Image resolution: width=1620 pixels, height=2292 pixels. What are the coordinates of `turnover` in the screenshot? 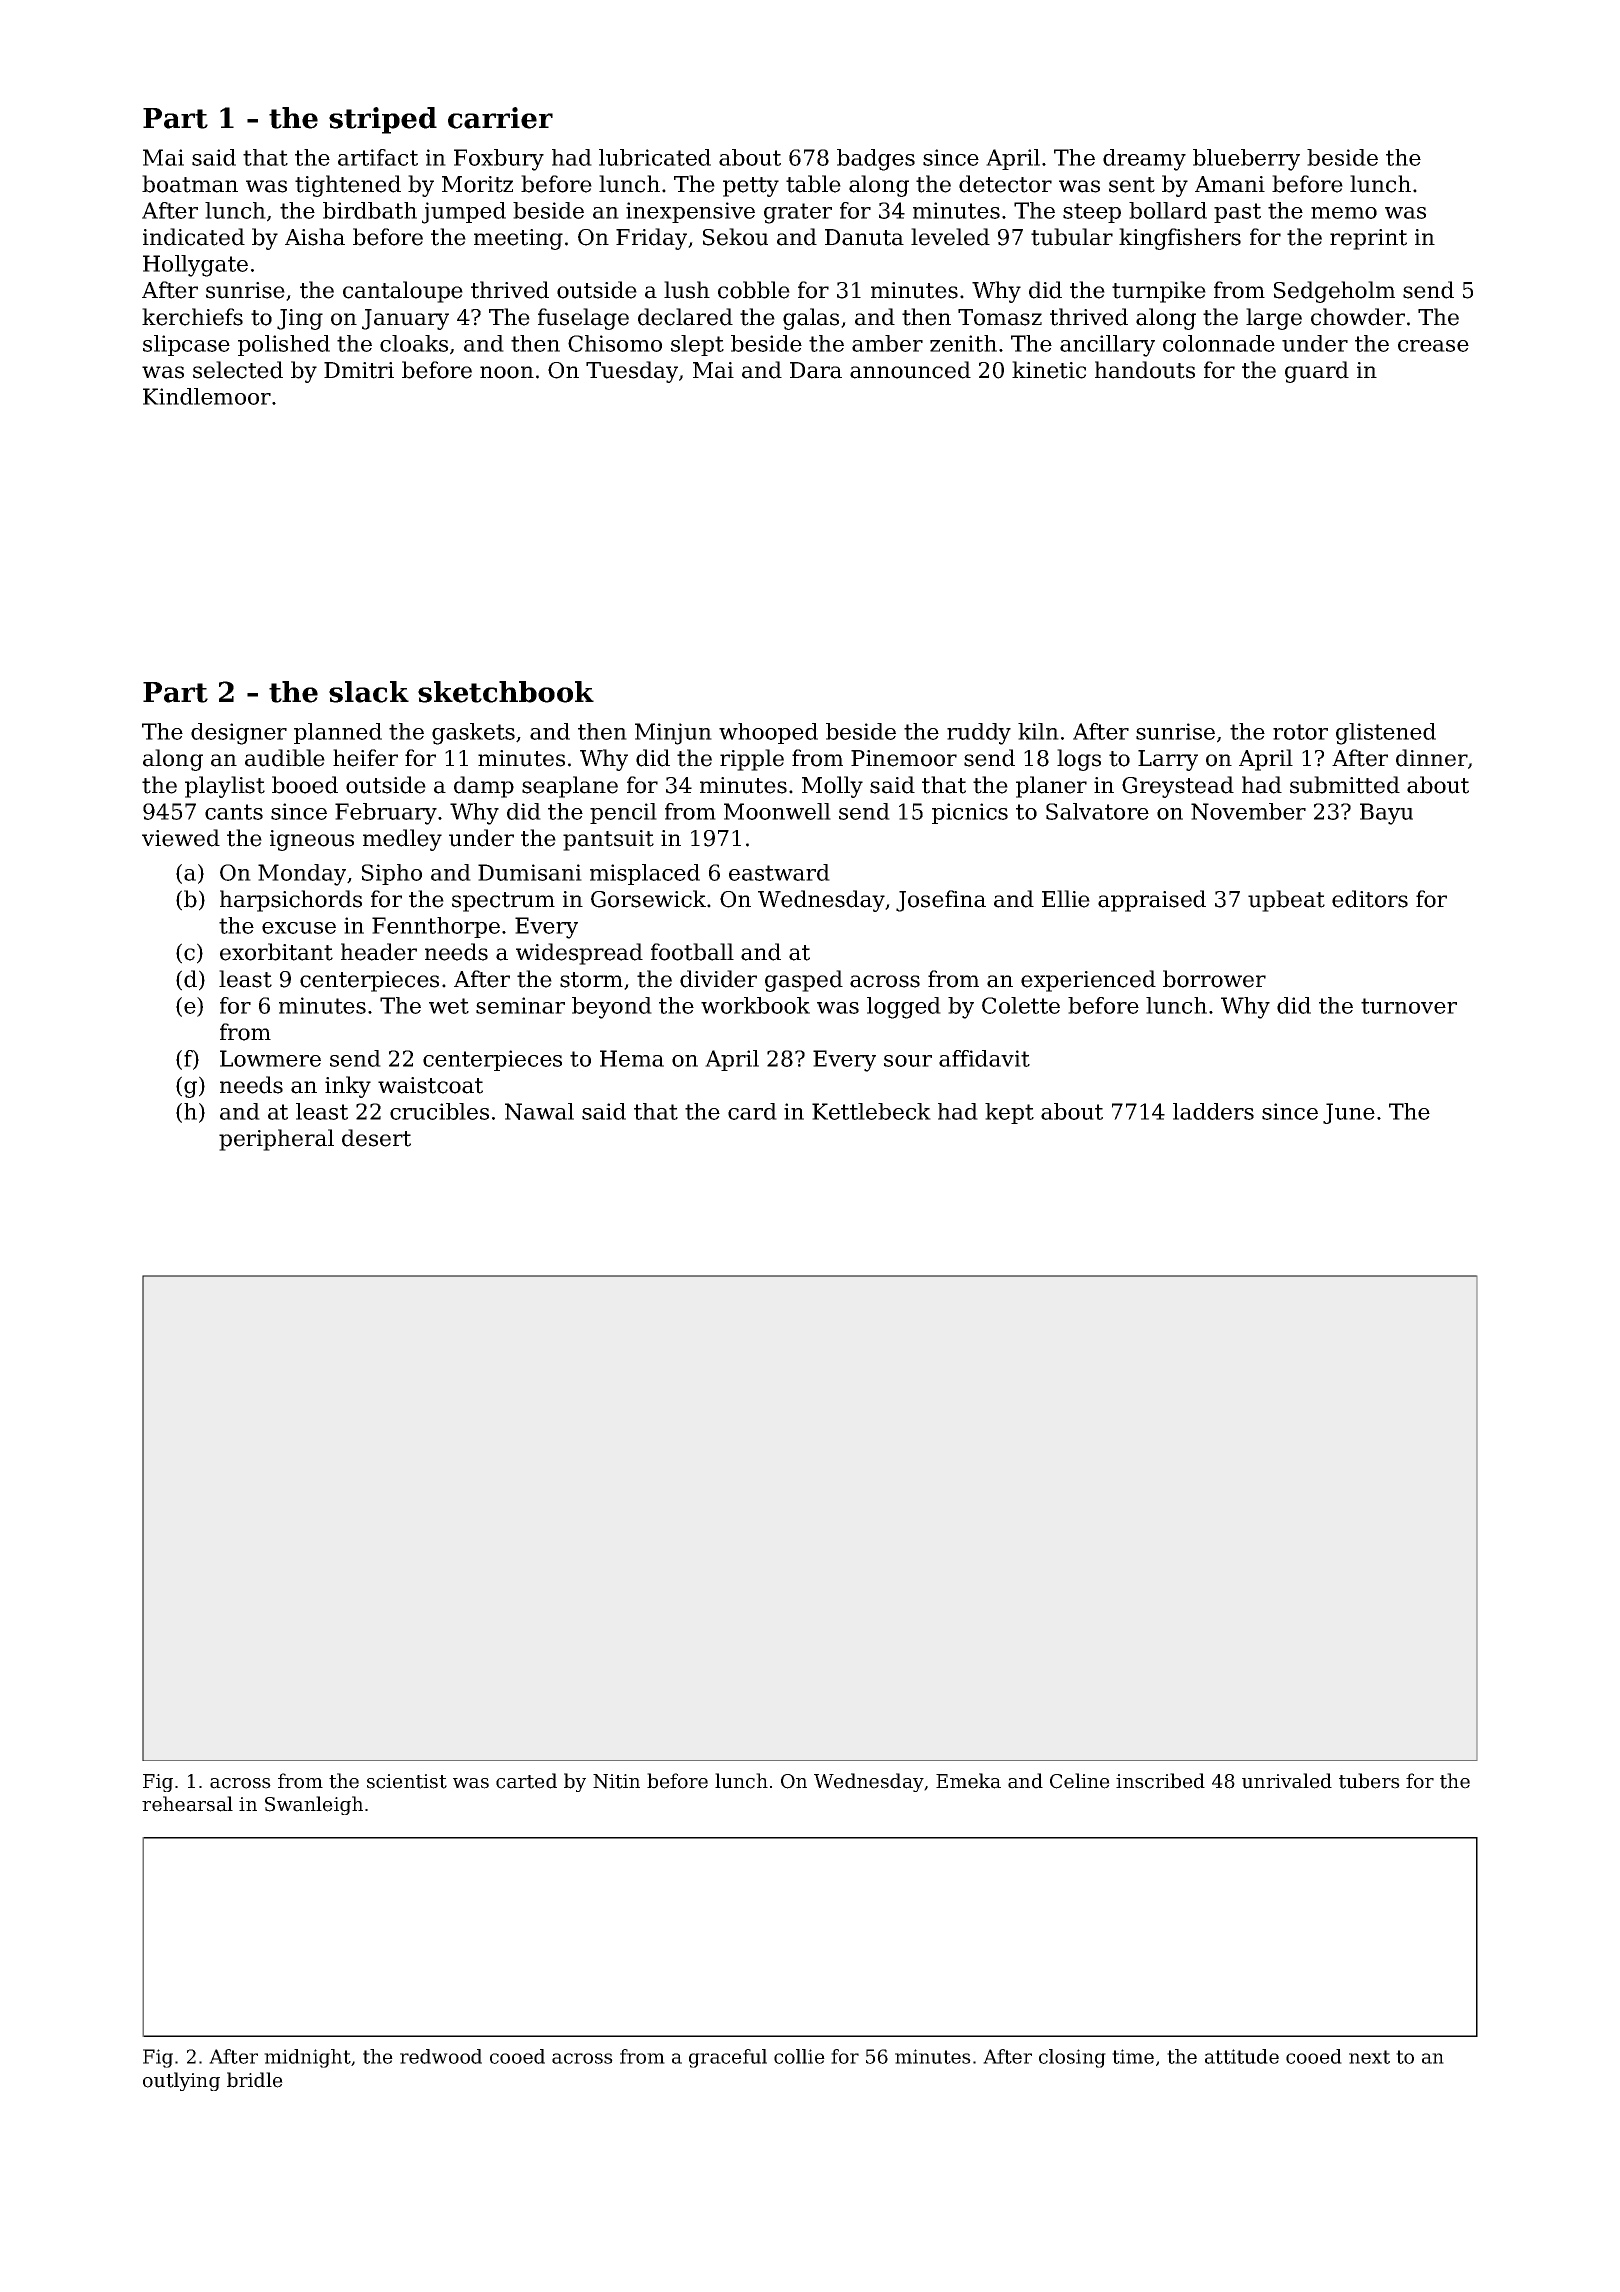 It's located at (1409, 1006).
